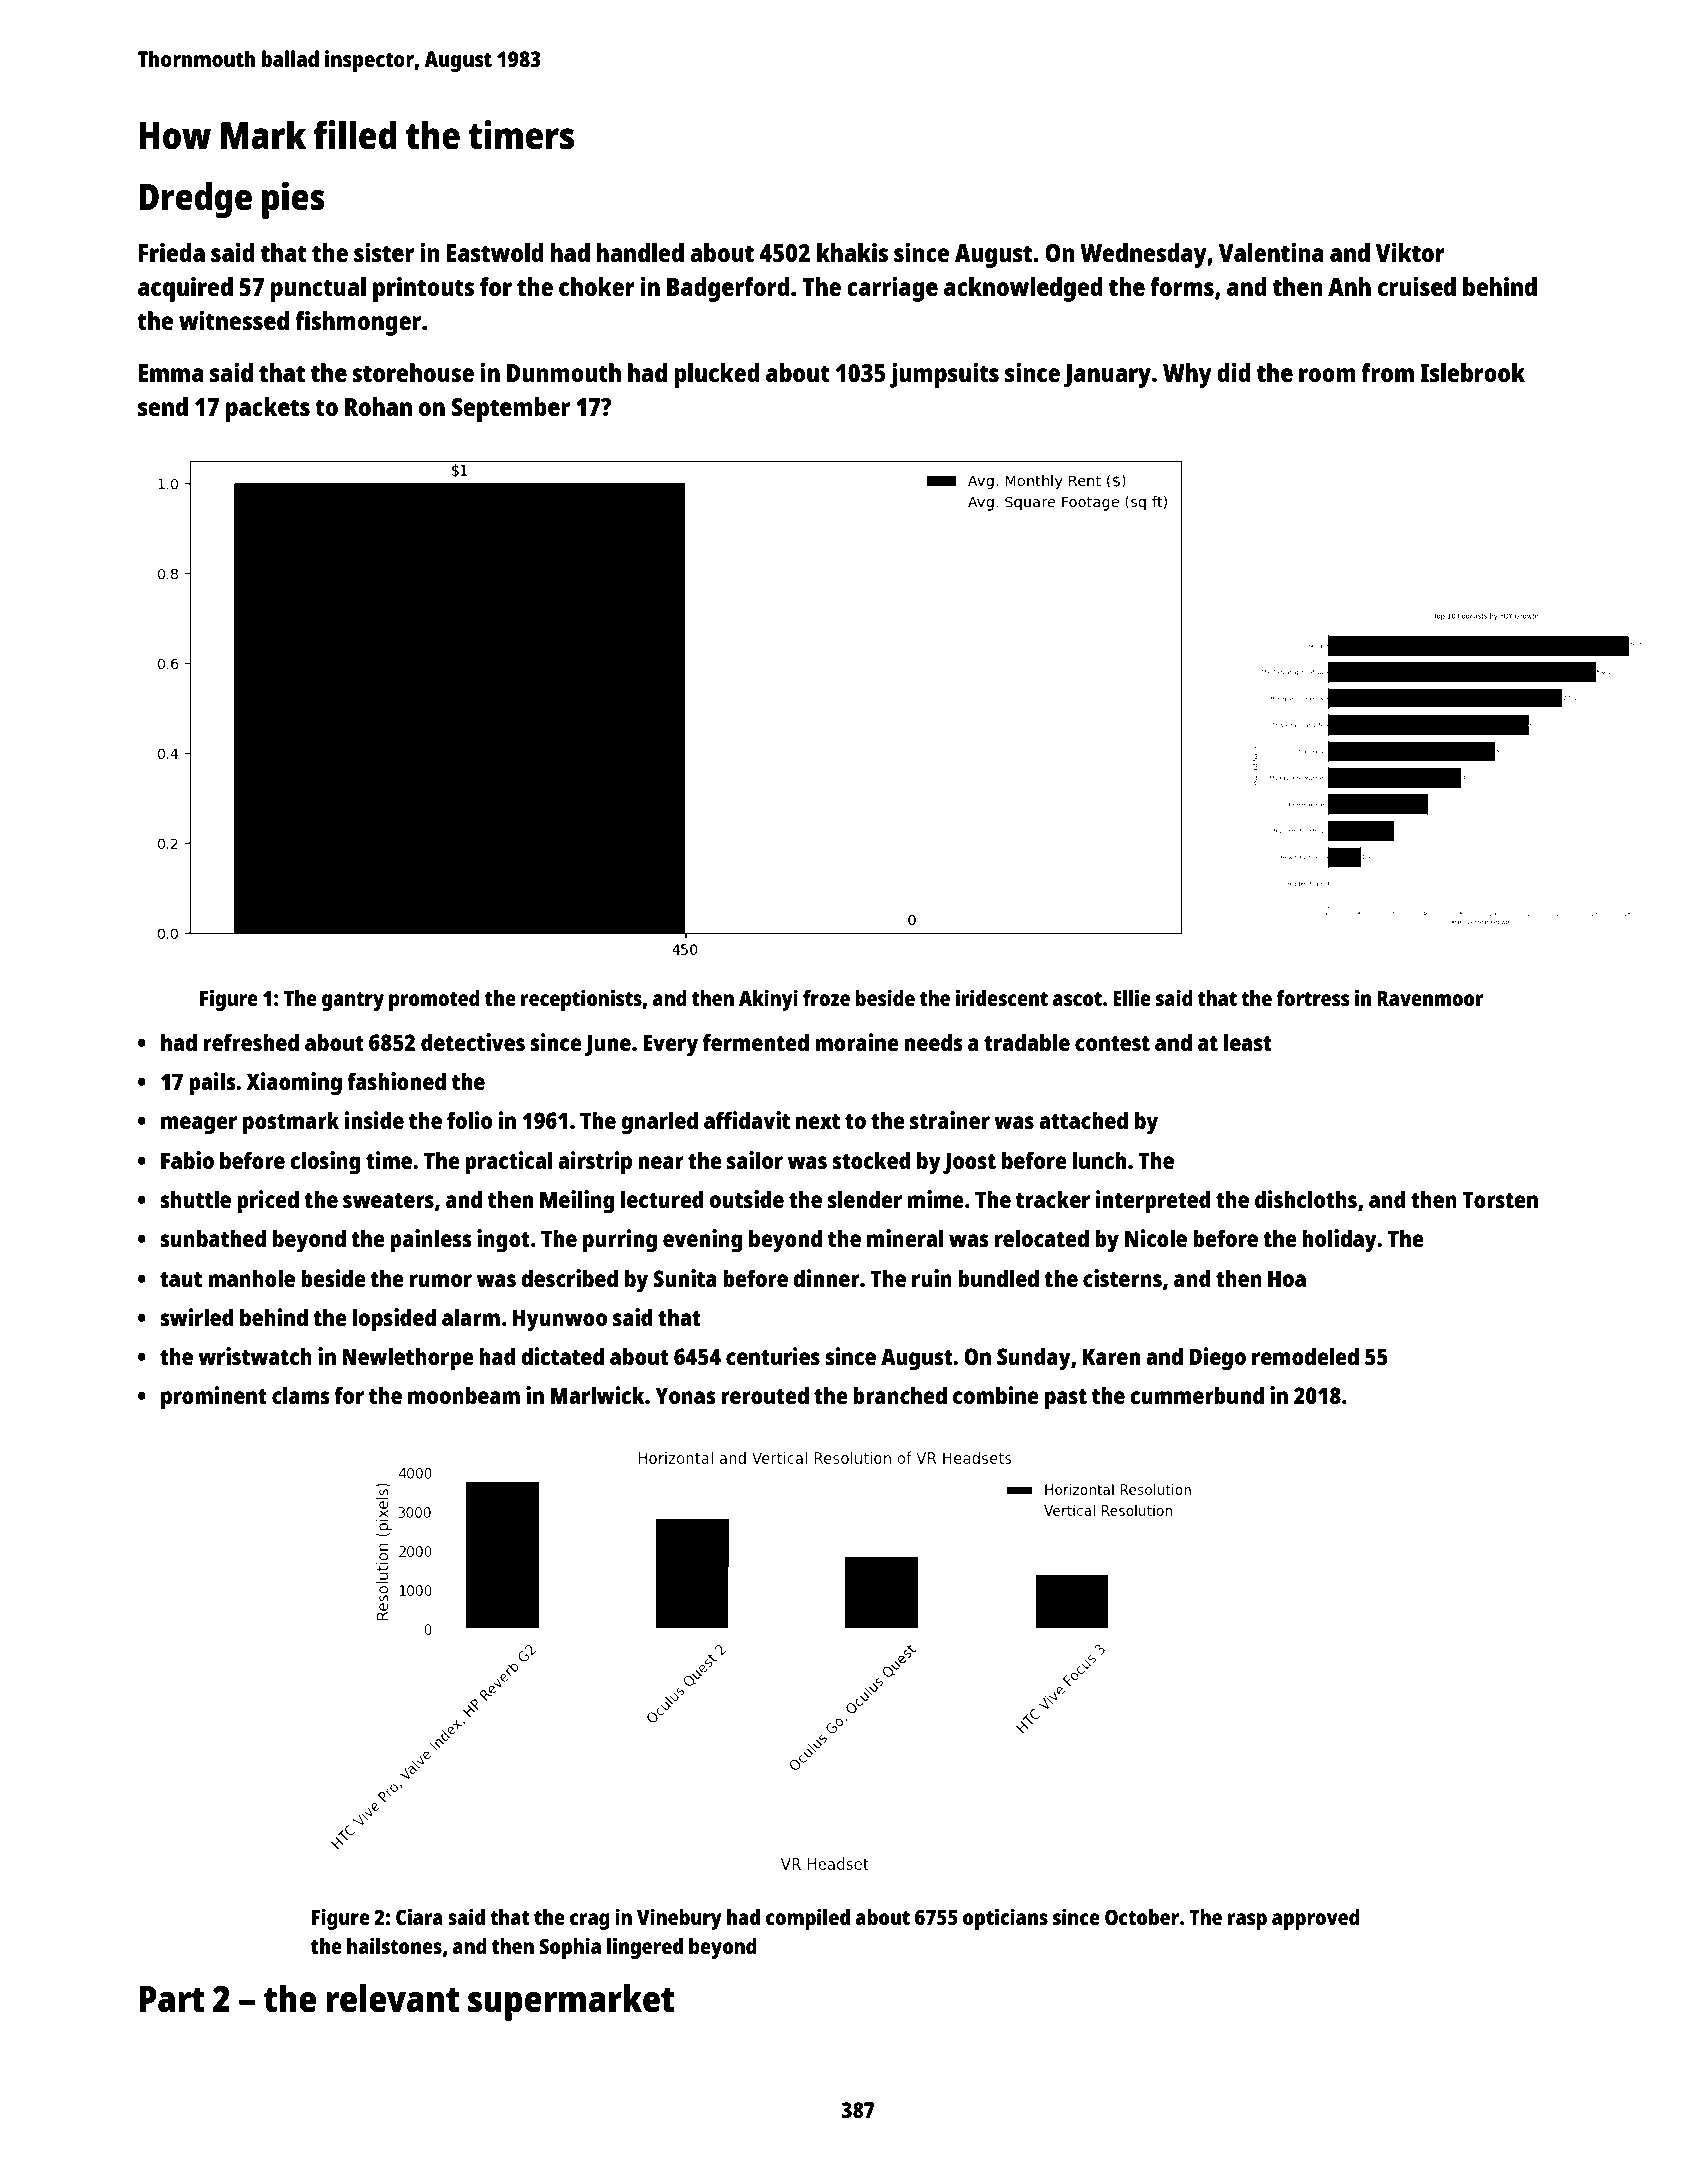 The image size is (1683, 2178). What do you see at coordinates (393, 1998) in the screenshot?
I see `relevant` at bounding box center [393, 1998].
